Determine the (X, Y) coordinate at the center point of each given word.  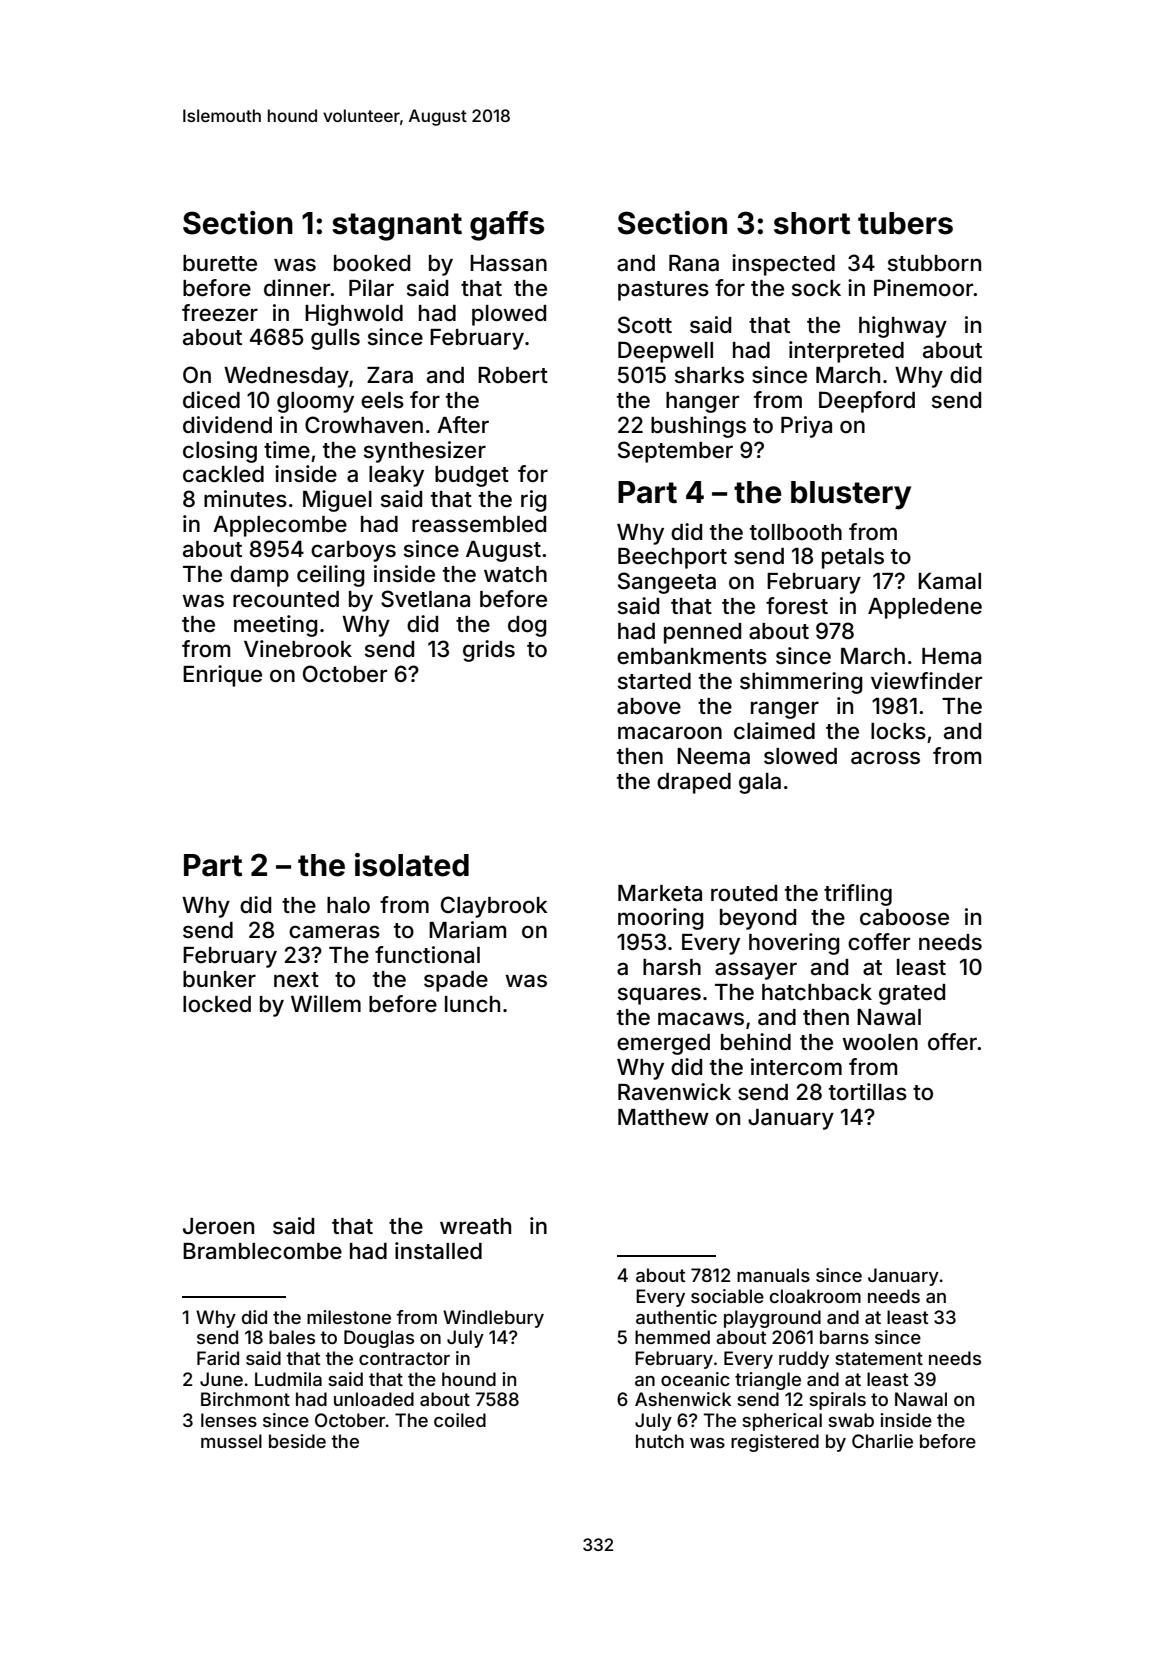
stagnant (397, 227)
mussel (231, 1441)
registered (775, 1443)
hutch (660, 1441)
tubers (905, 223)
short (812, 223)
